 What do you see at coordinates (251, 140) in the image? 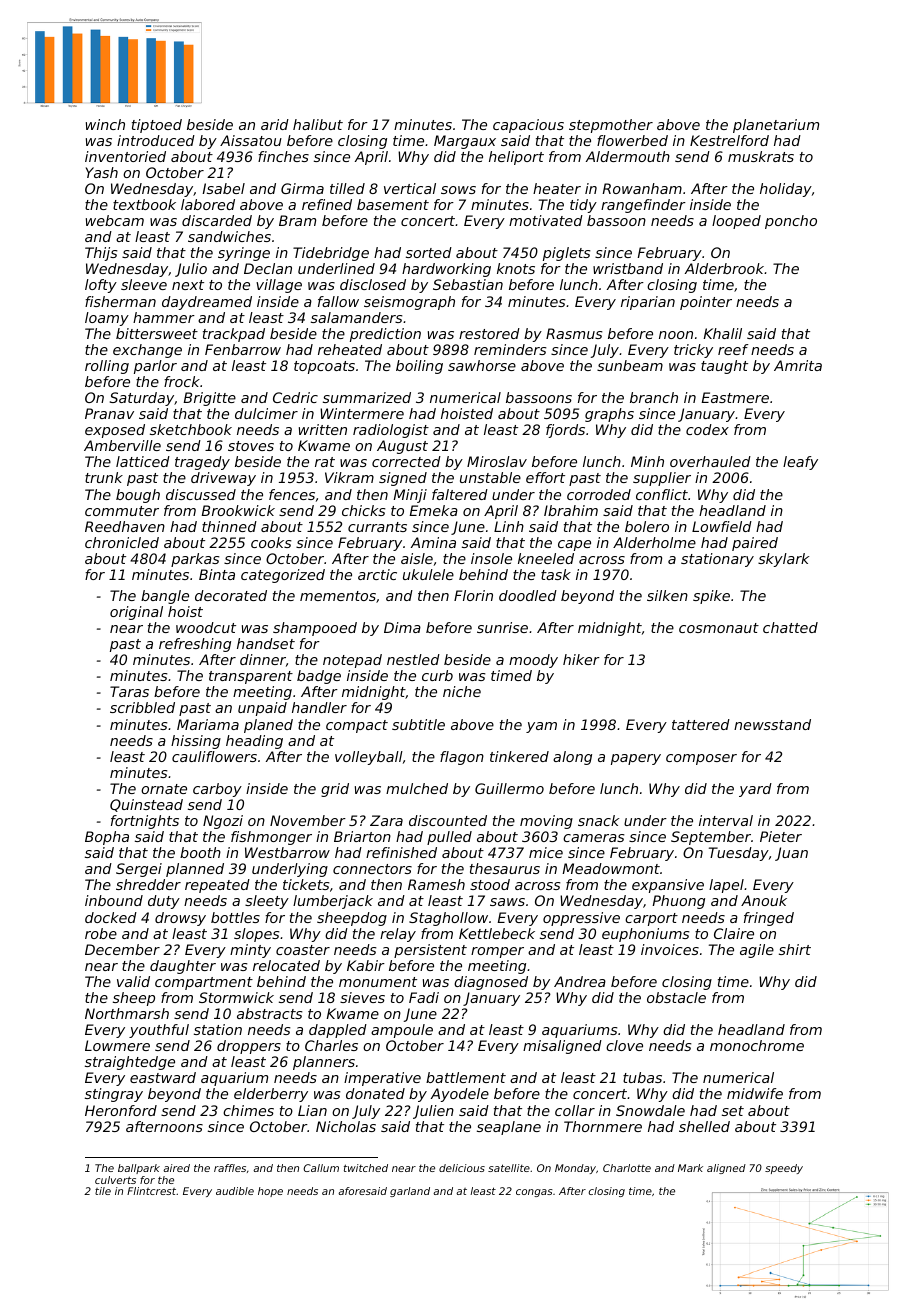
I see `Aissatou` at bounding box center [251, 140].
